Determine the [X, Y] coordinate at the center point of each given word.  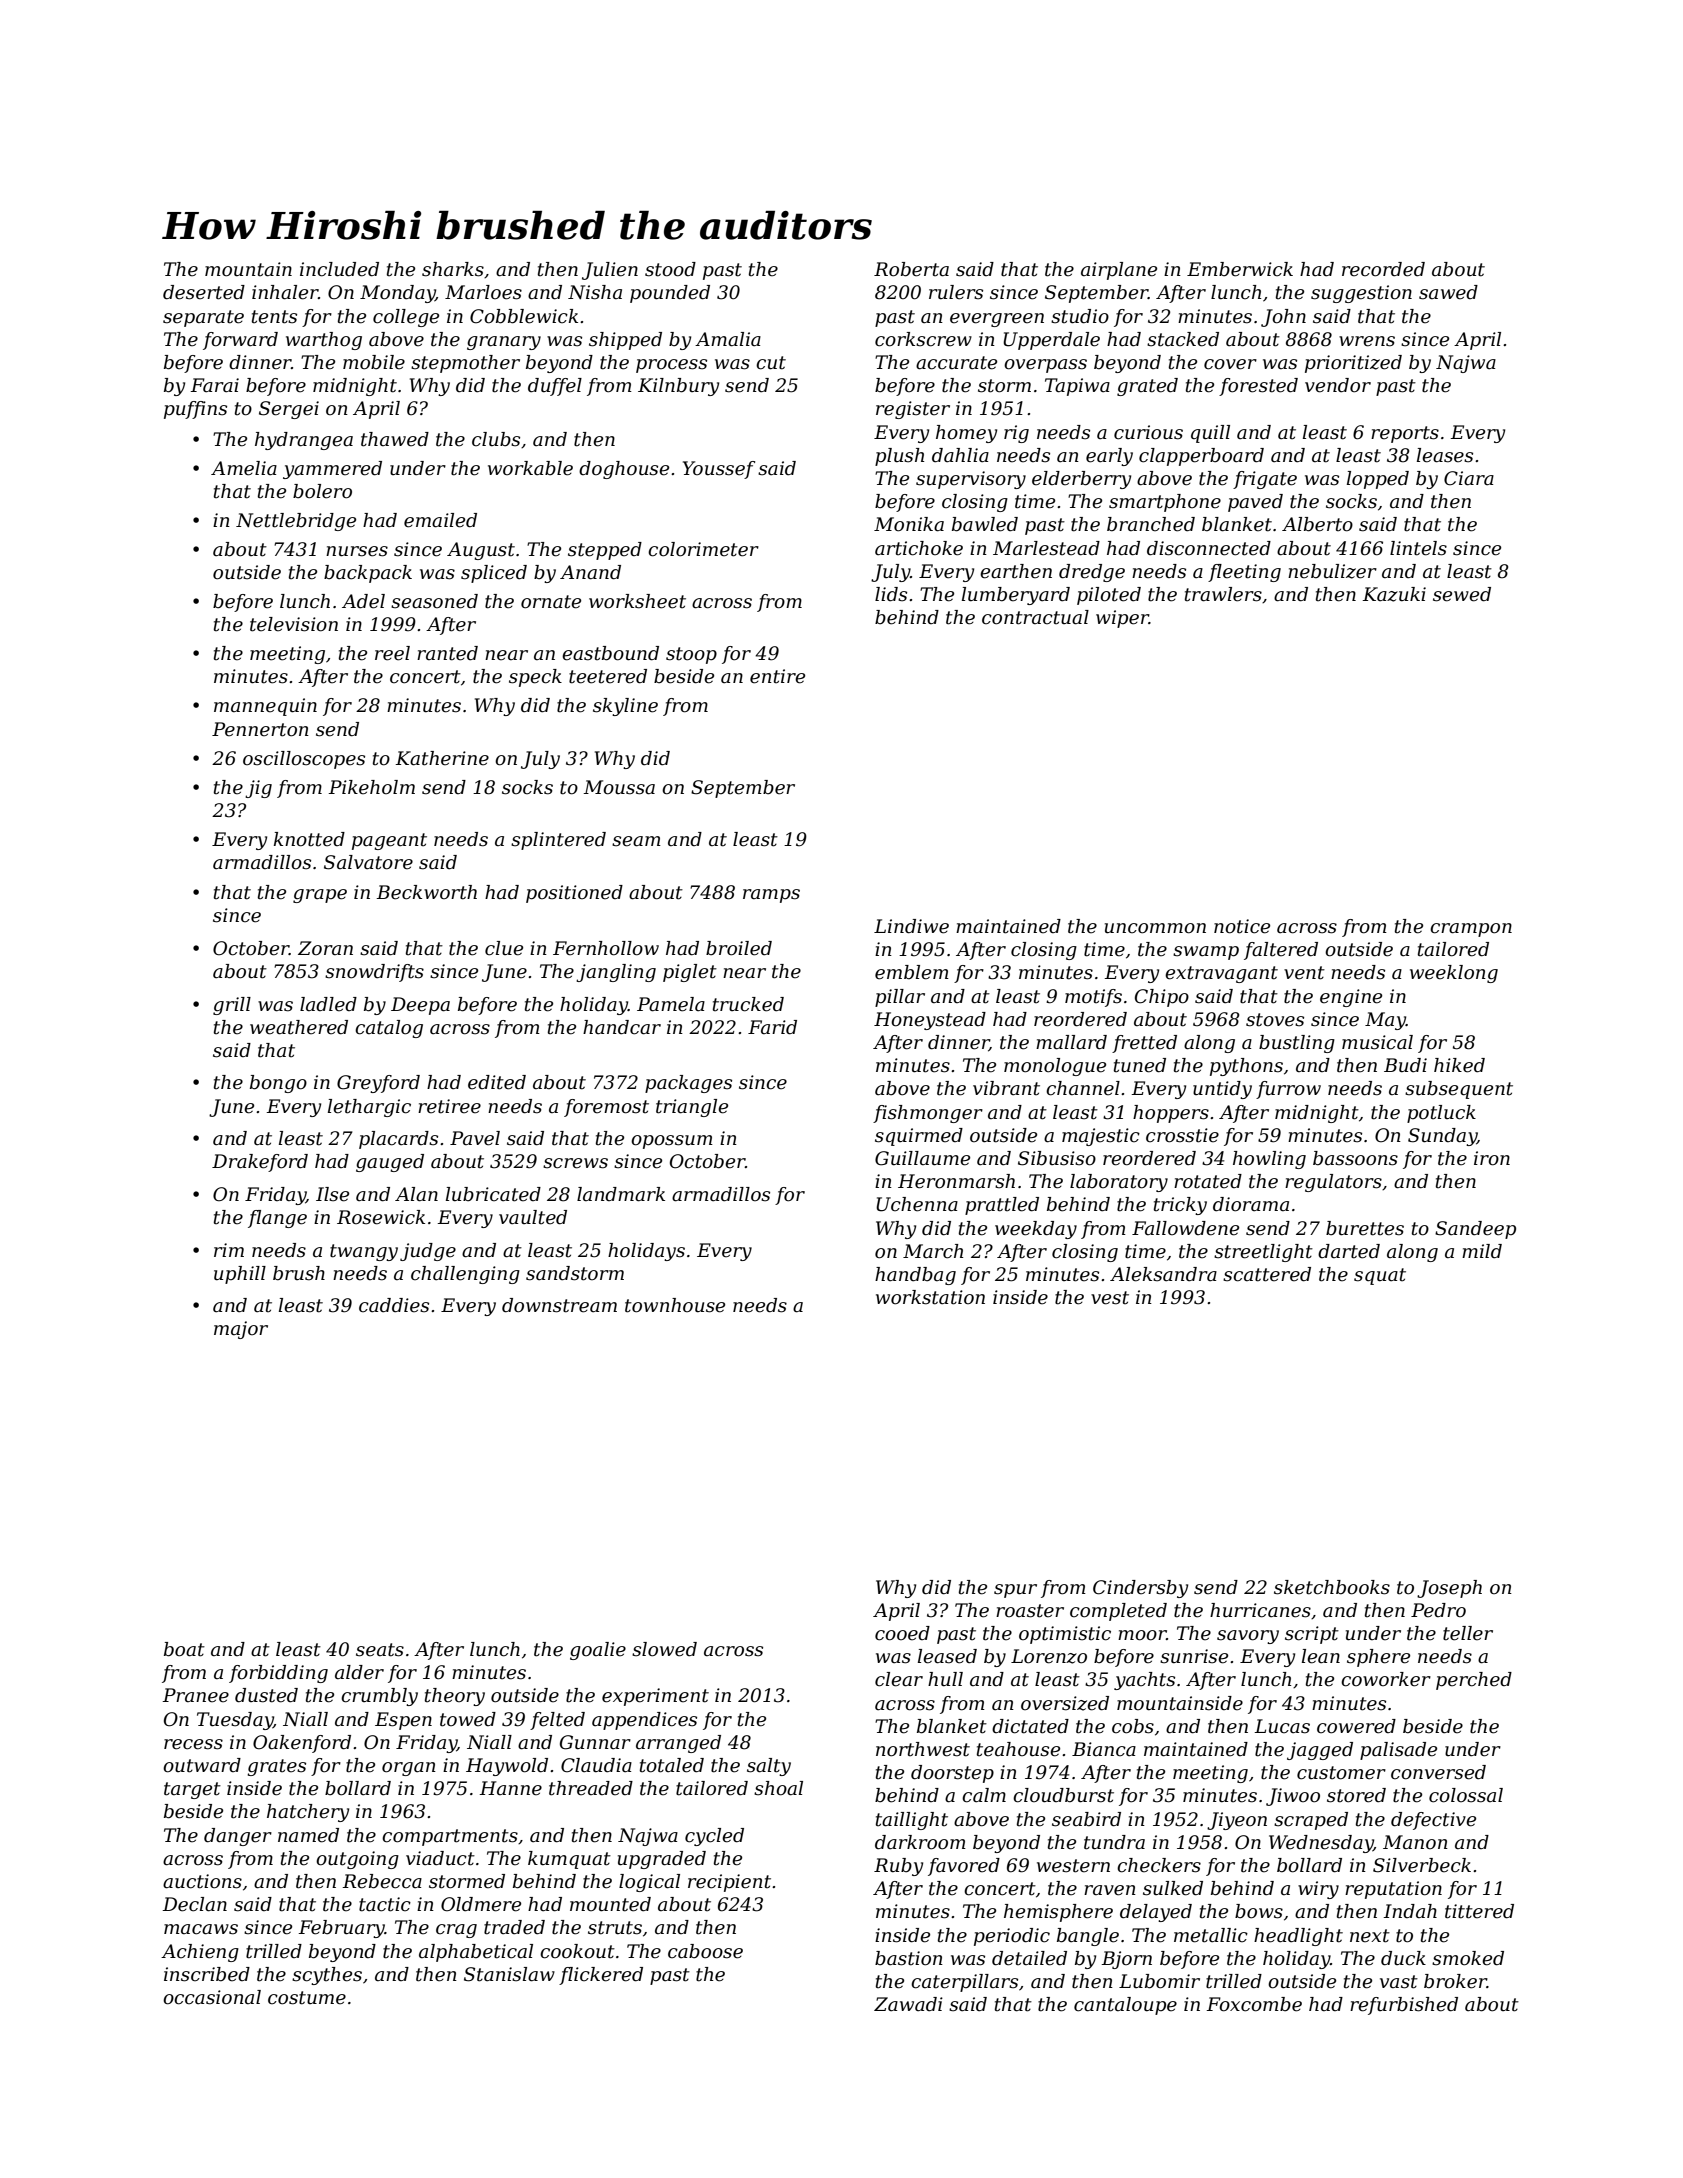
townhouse [675, 1305]
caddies [394, 1305]
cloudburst [1063, 1795]
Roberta [911, 269]
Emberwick [1240, 269]
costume [307, 1998]
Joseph [1449, 1589]
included [339, 269]
